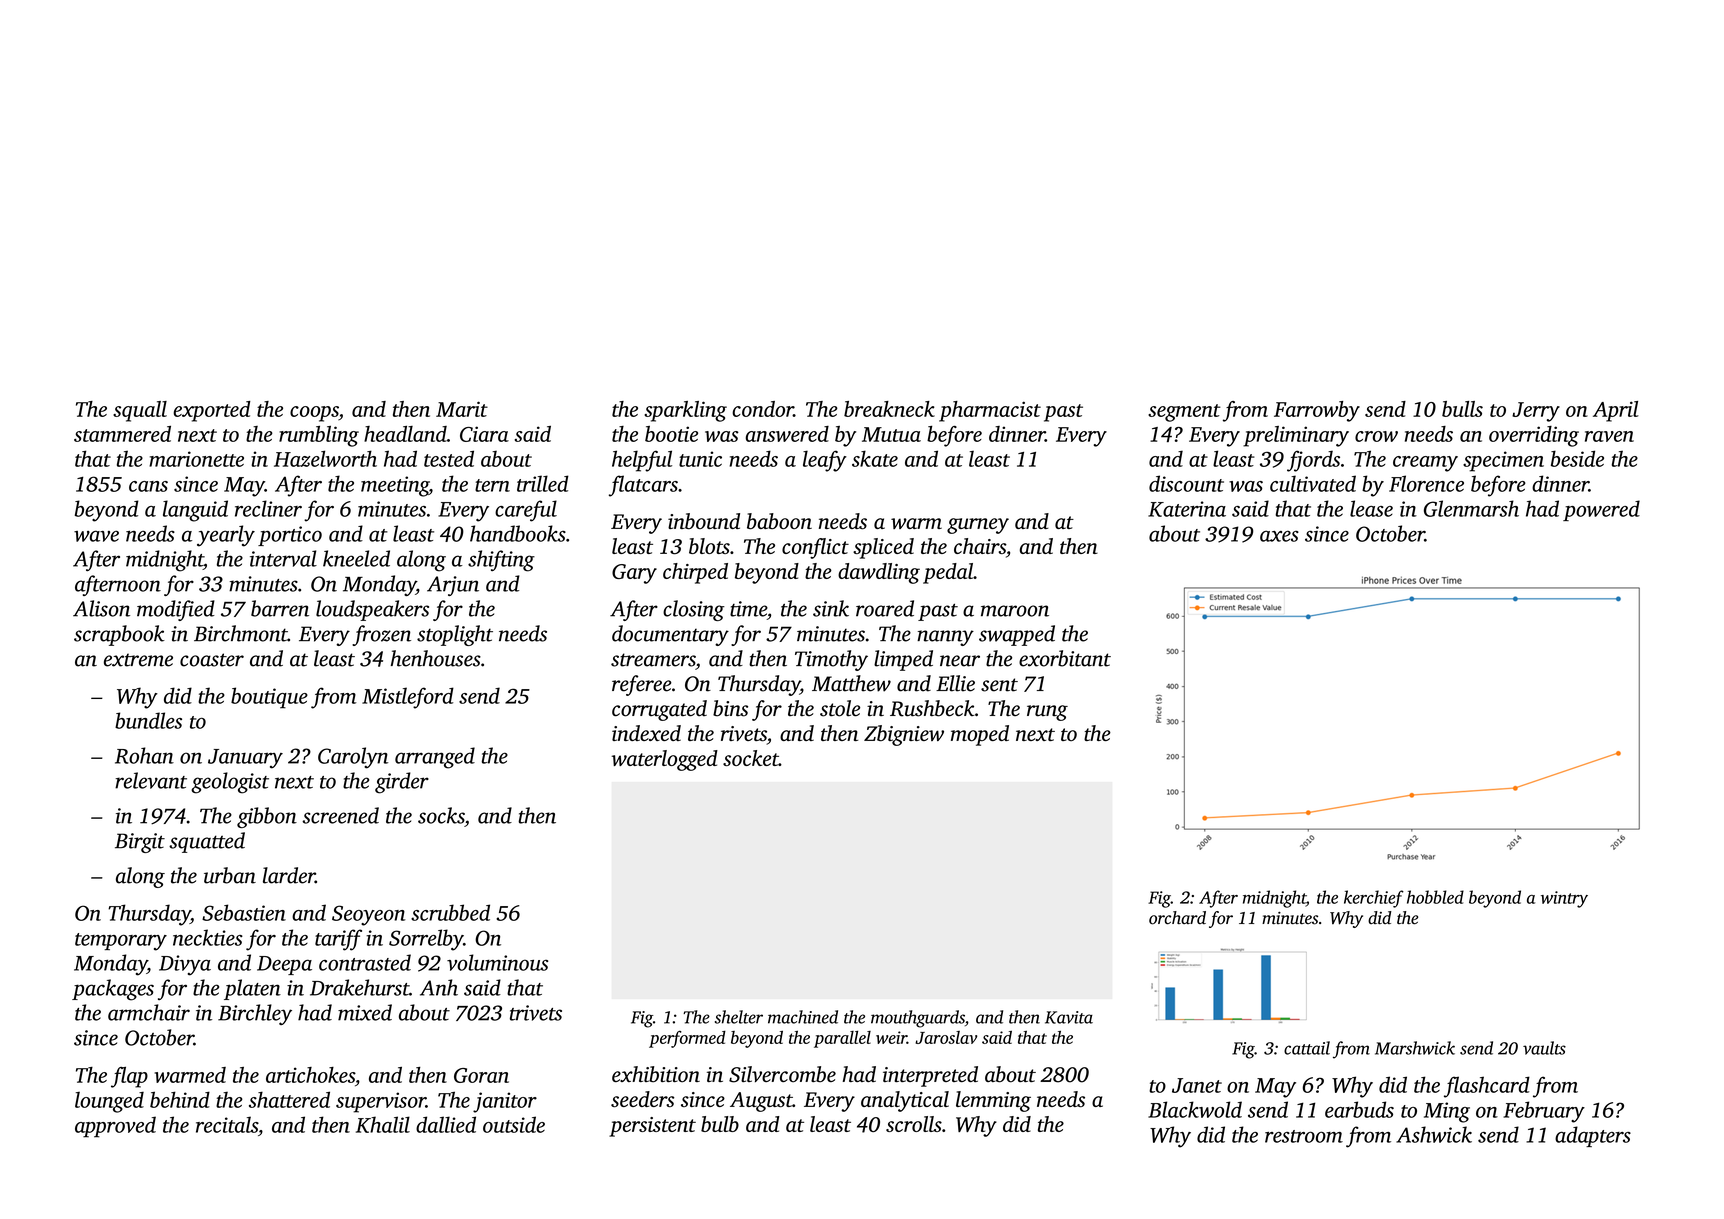 The image size is (1724, 1219). Describe the element at coordinates (1564, 899) in the page. I see `wintry` at that location.
